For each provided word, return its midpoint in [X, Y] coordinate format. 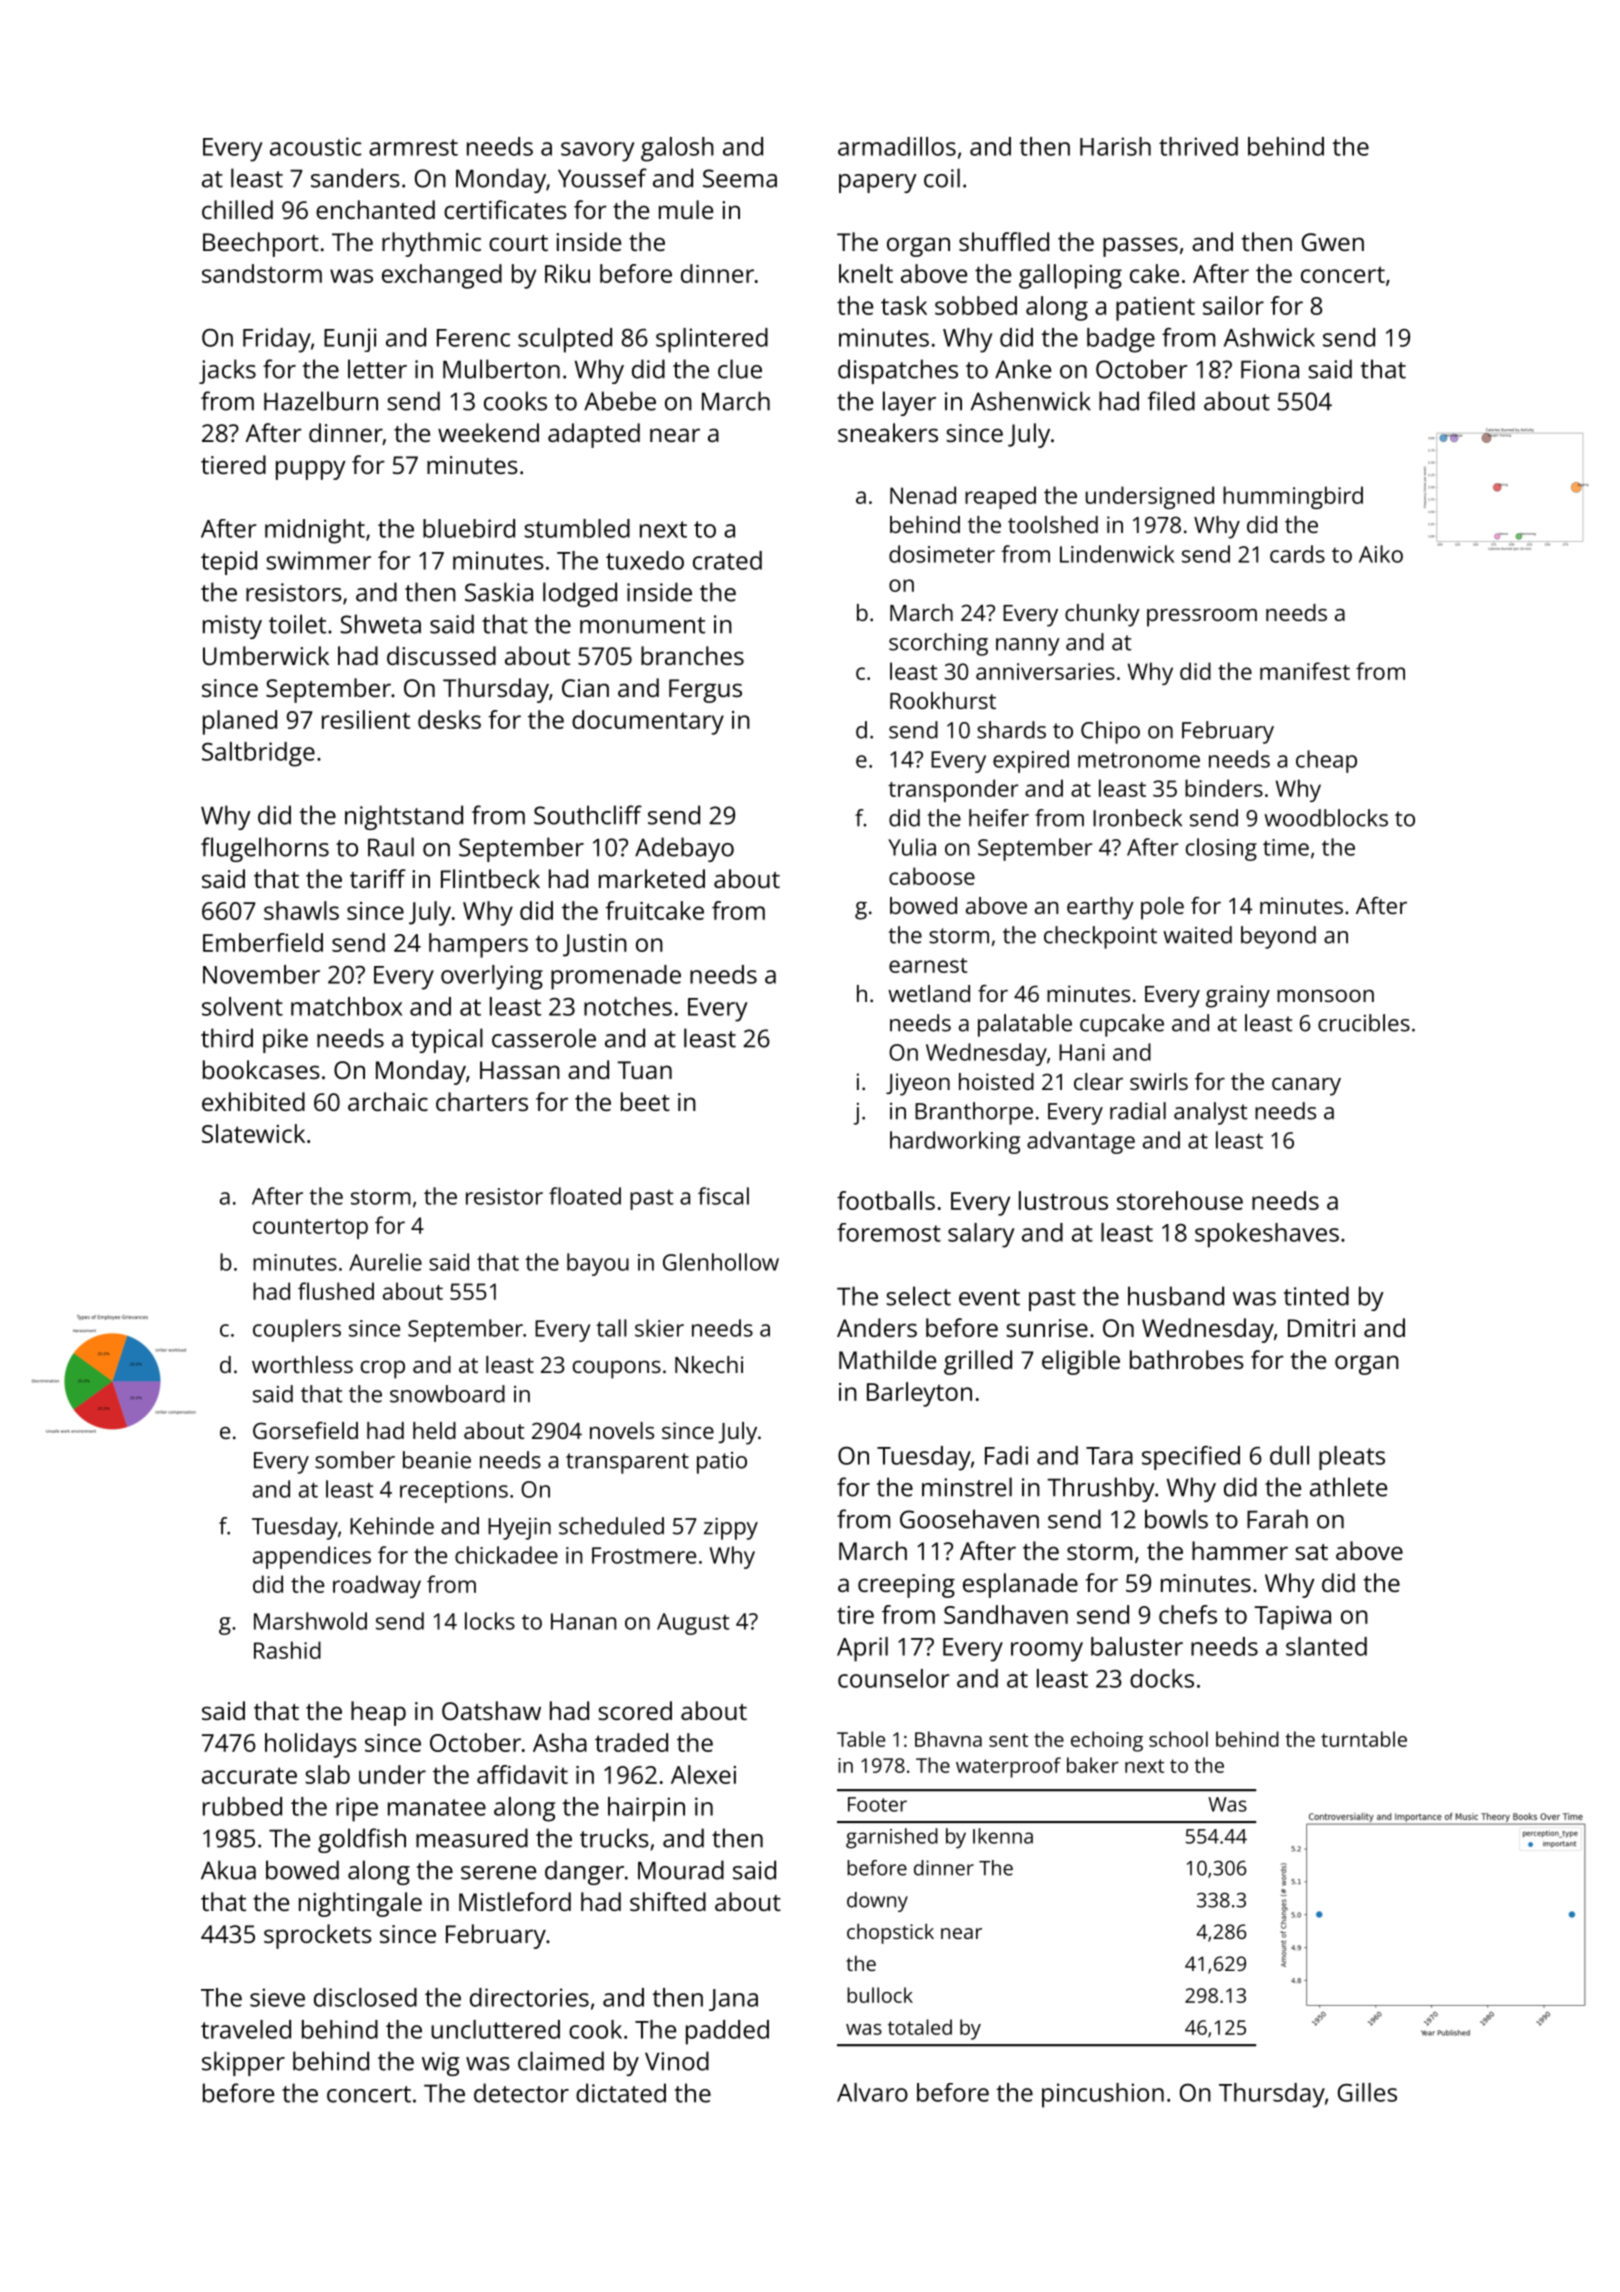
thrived [1198, 146]
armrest [413, 147]
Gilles [1367, 2092]
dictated [621, 2093]
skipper [243, 2063]
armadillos [897, 146]
